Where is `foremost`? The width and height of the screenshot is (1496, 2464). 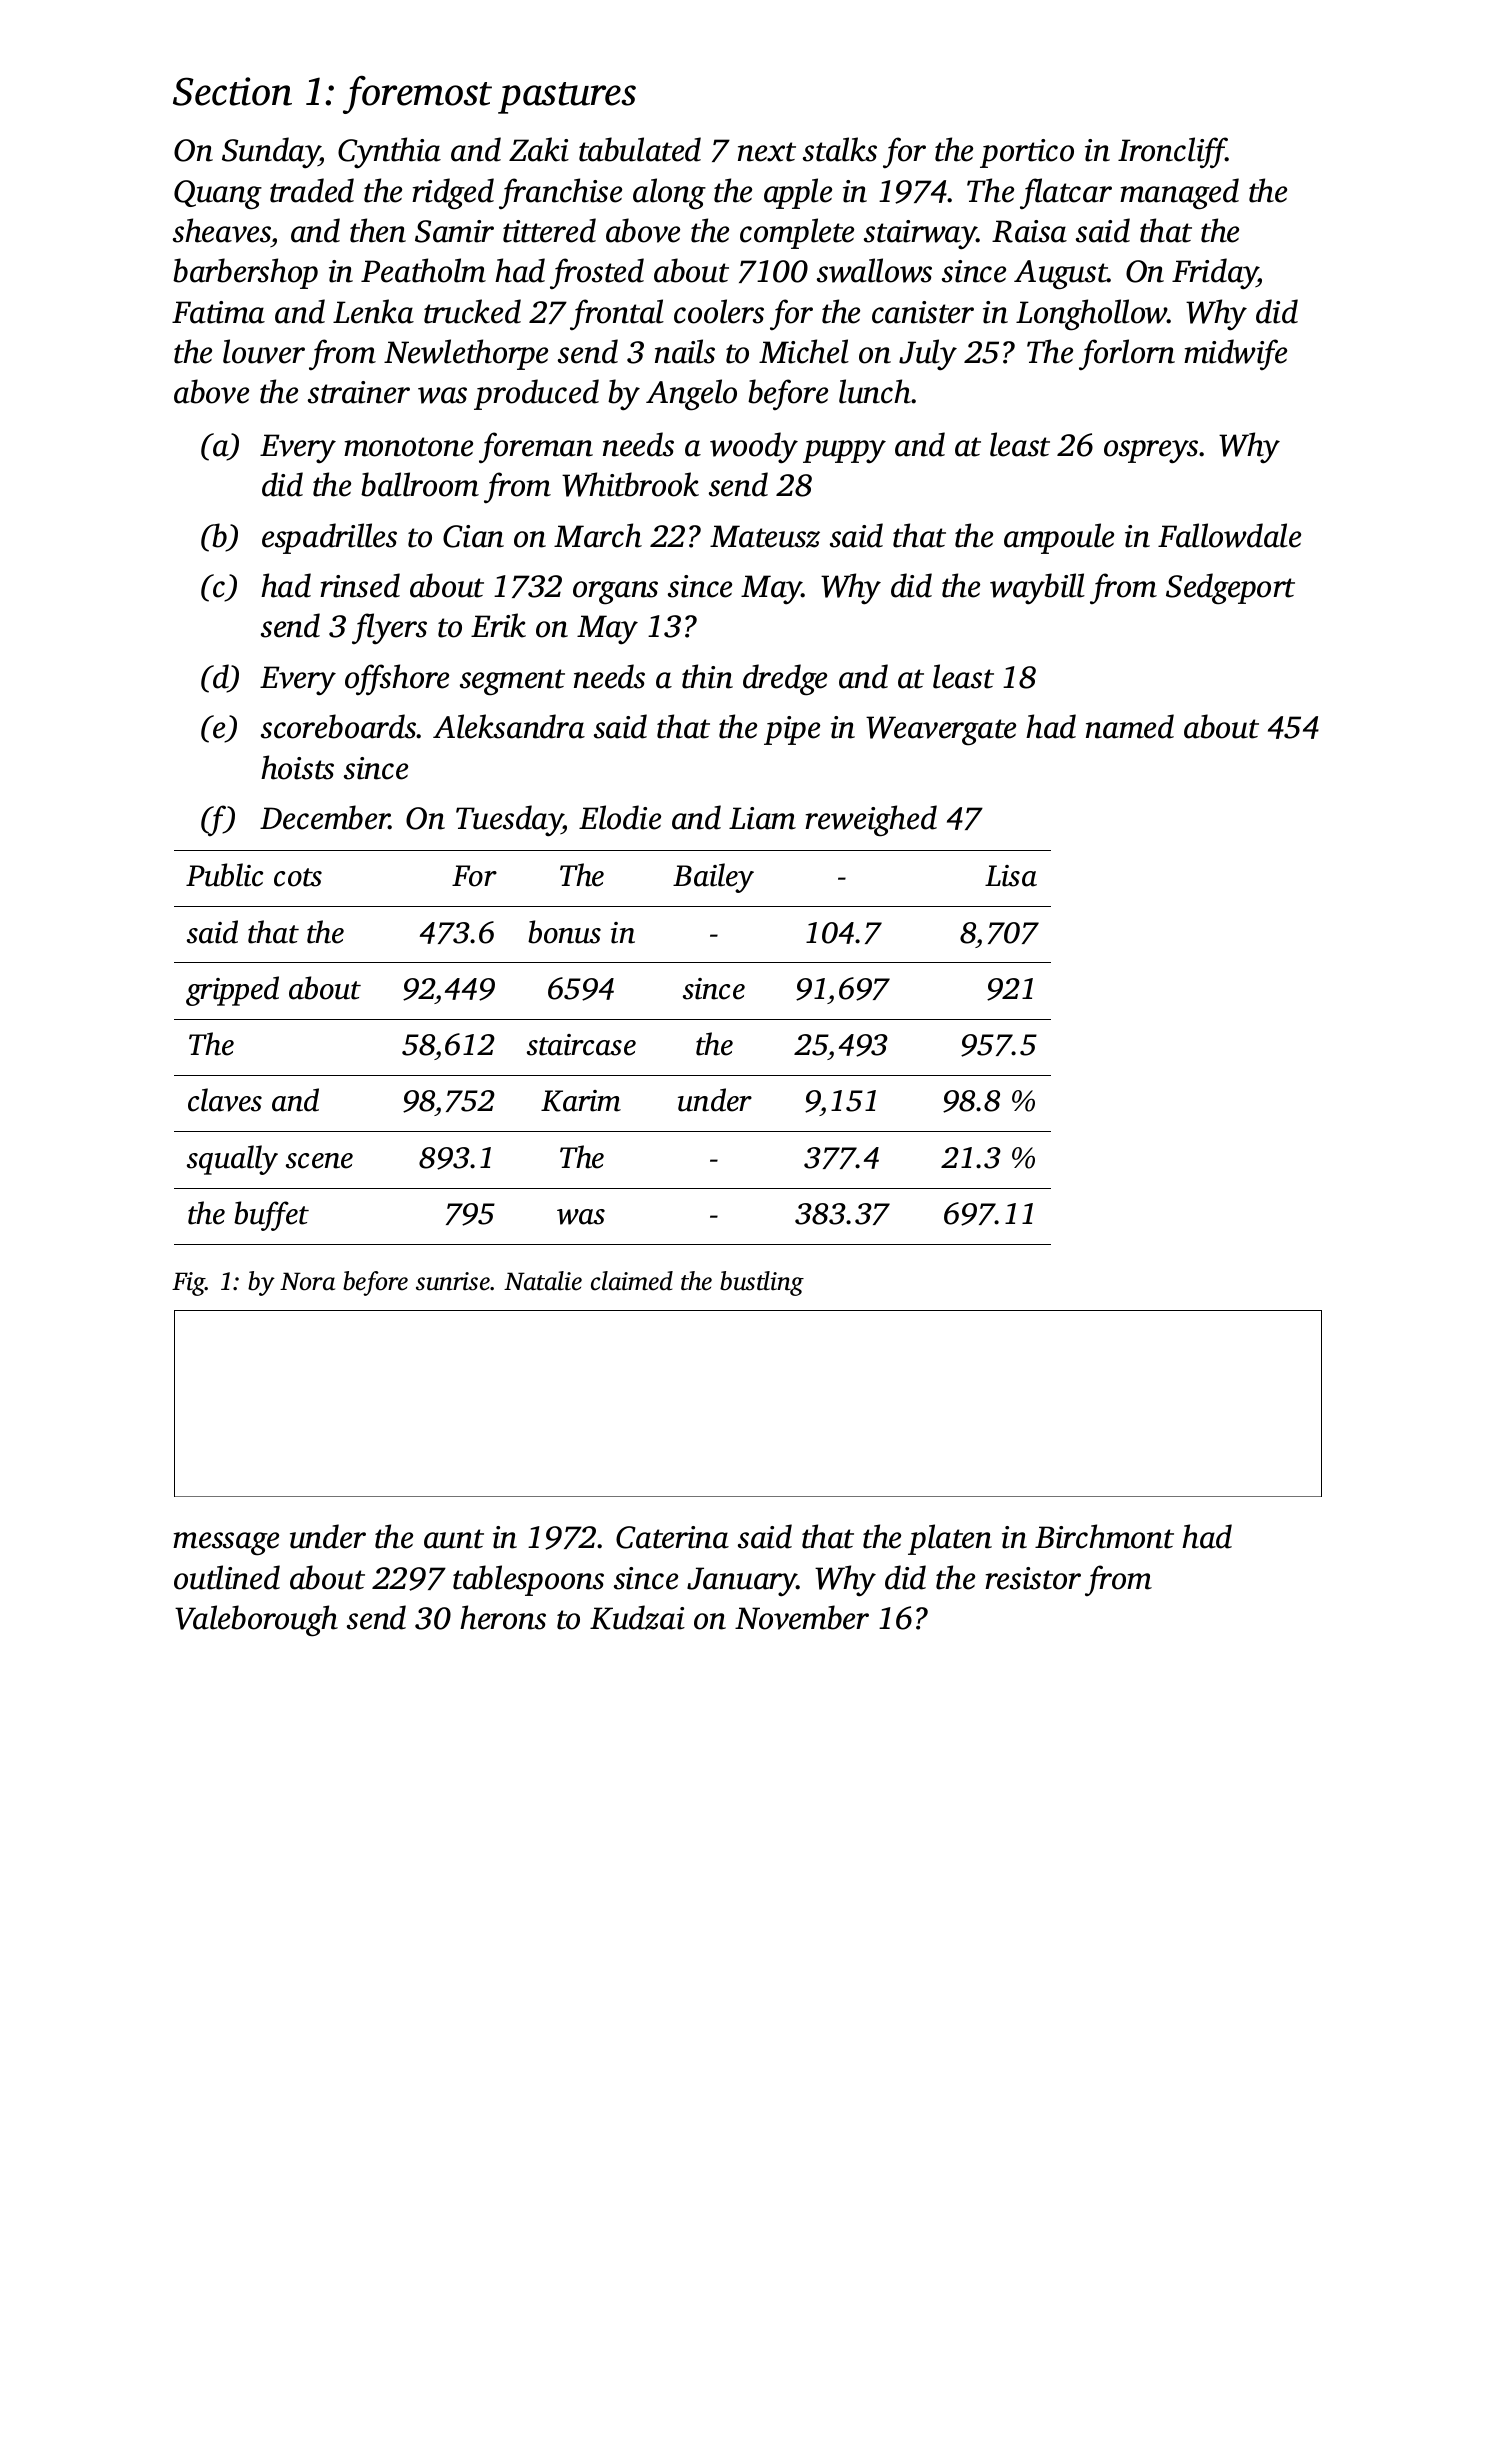 foremost is located at coordinates (417, 95).
